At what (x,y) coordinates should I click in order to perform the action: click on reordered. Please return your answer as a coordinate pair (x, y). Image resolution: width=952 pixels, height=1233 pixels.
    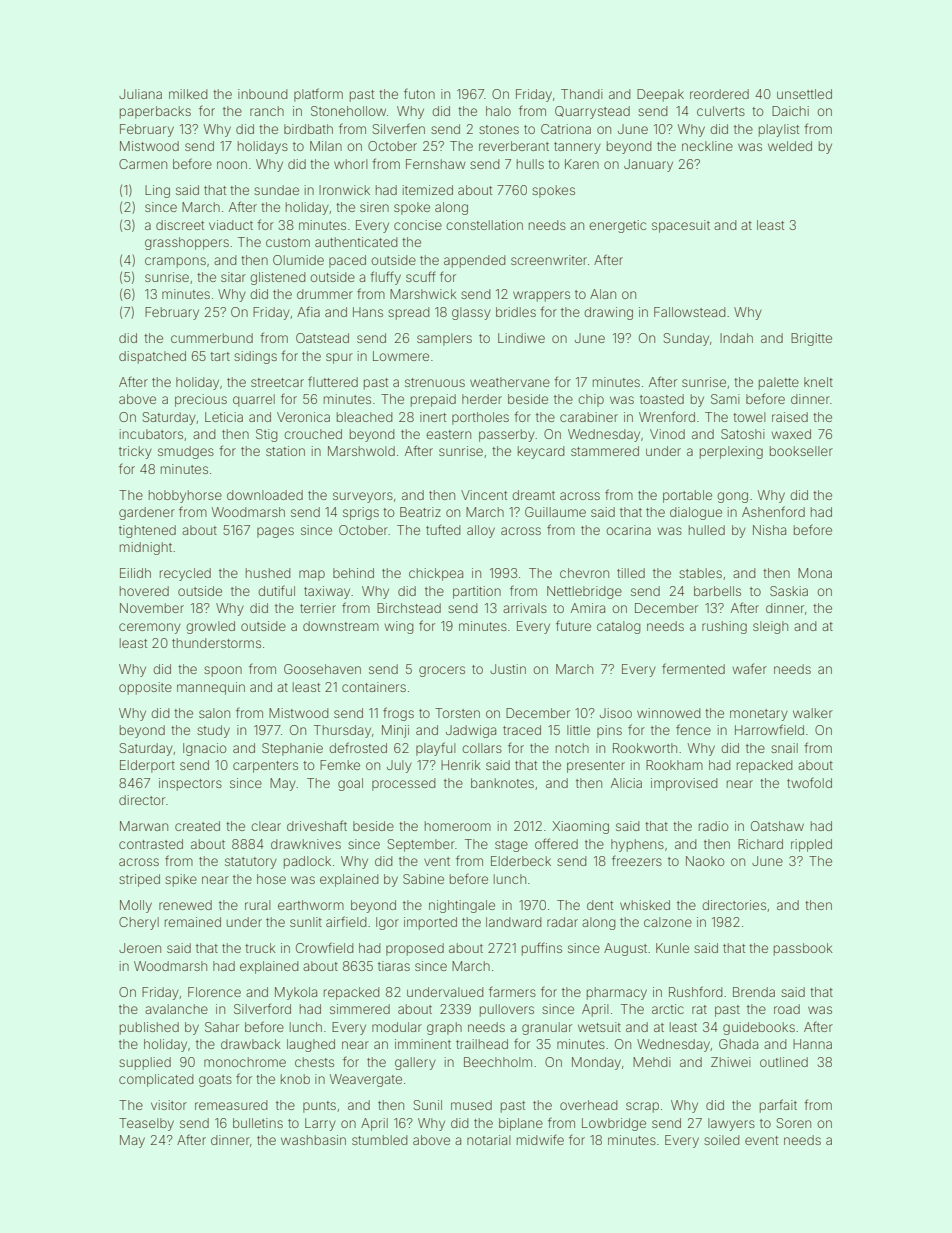
    Looking at the image, I should click on (719, 94).
